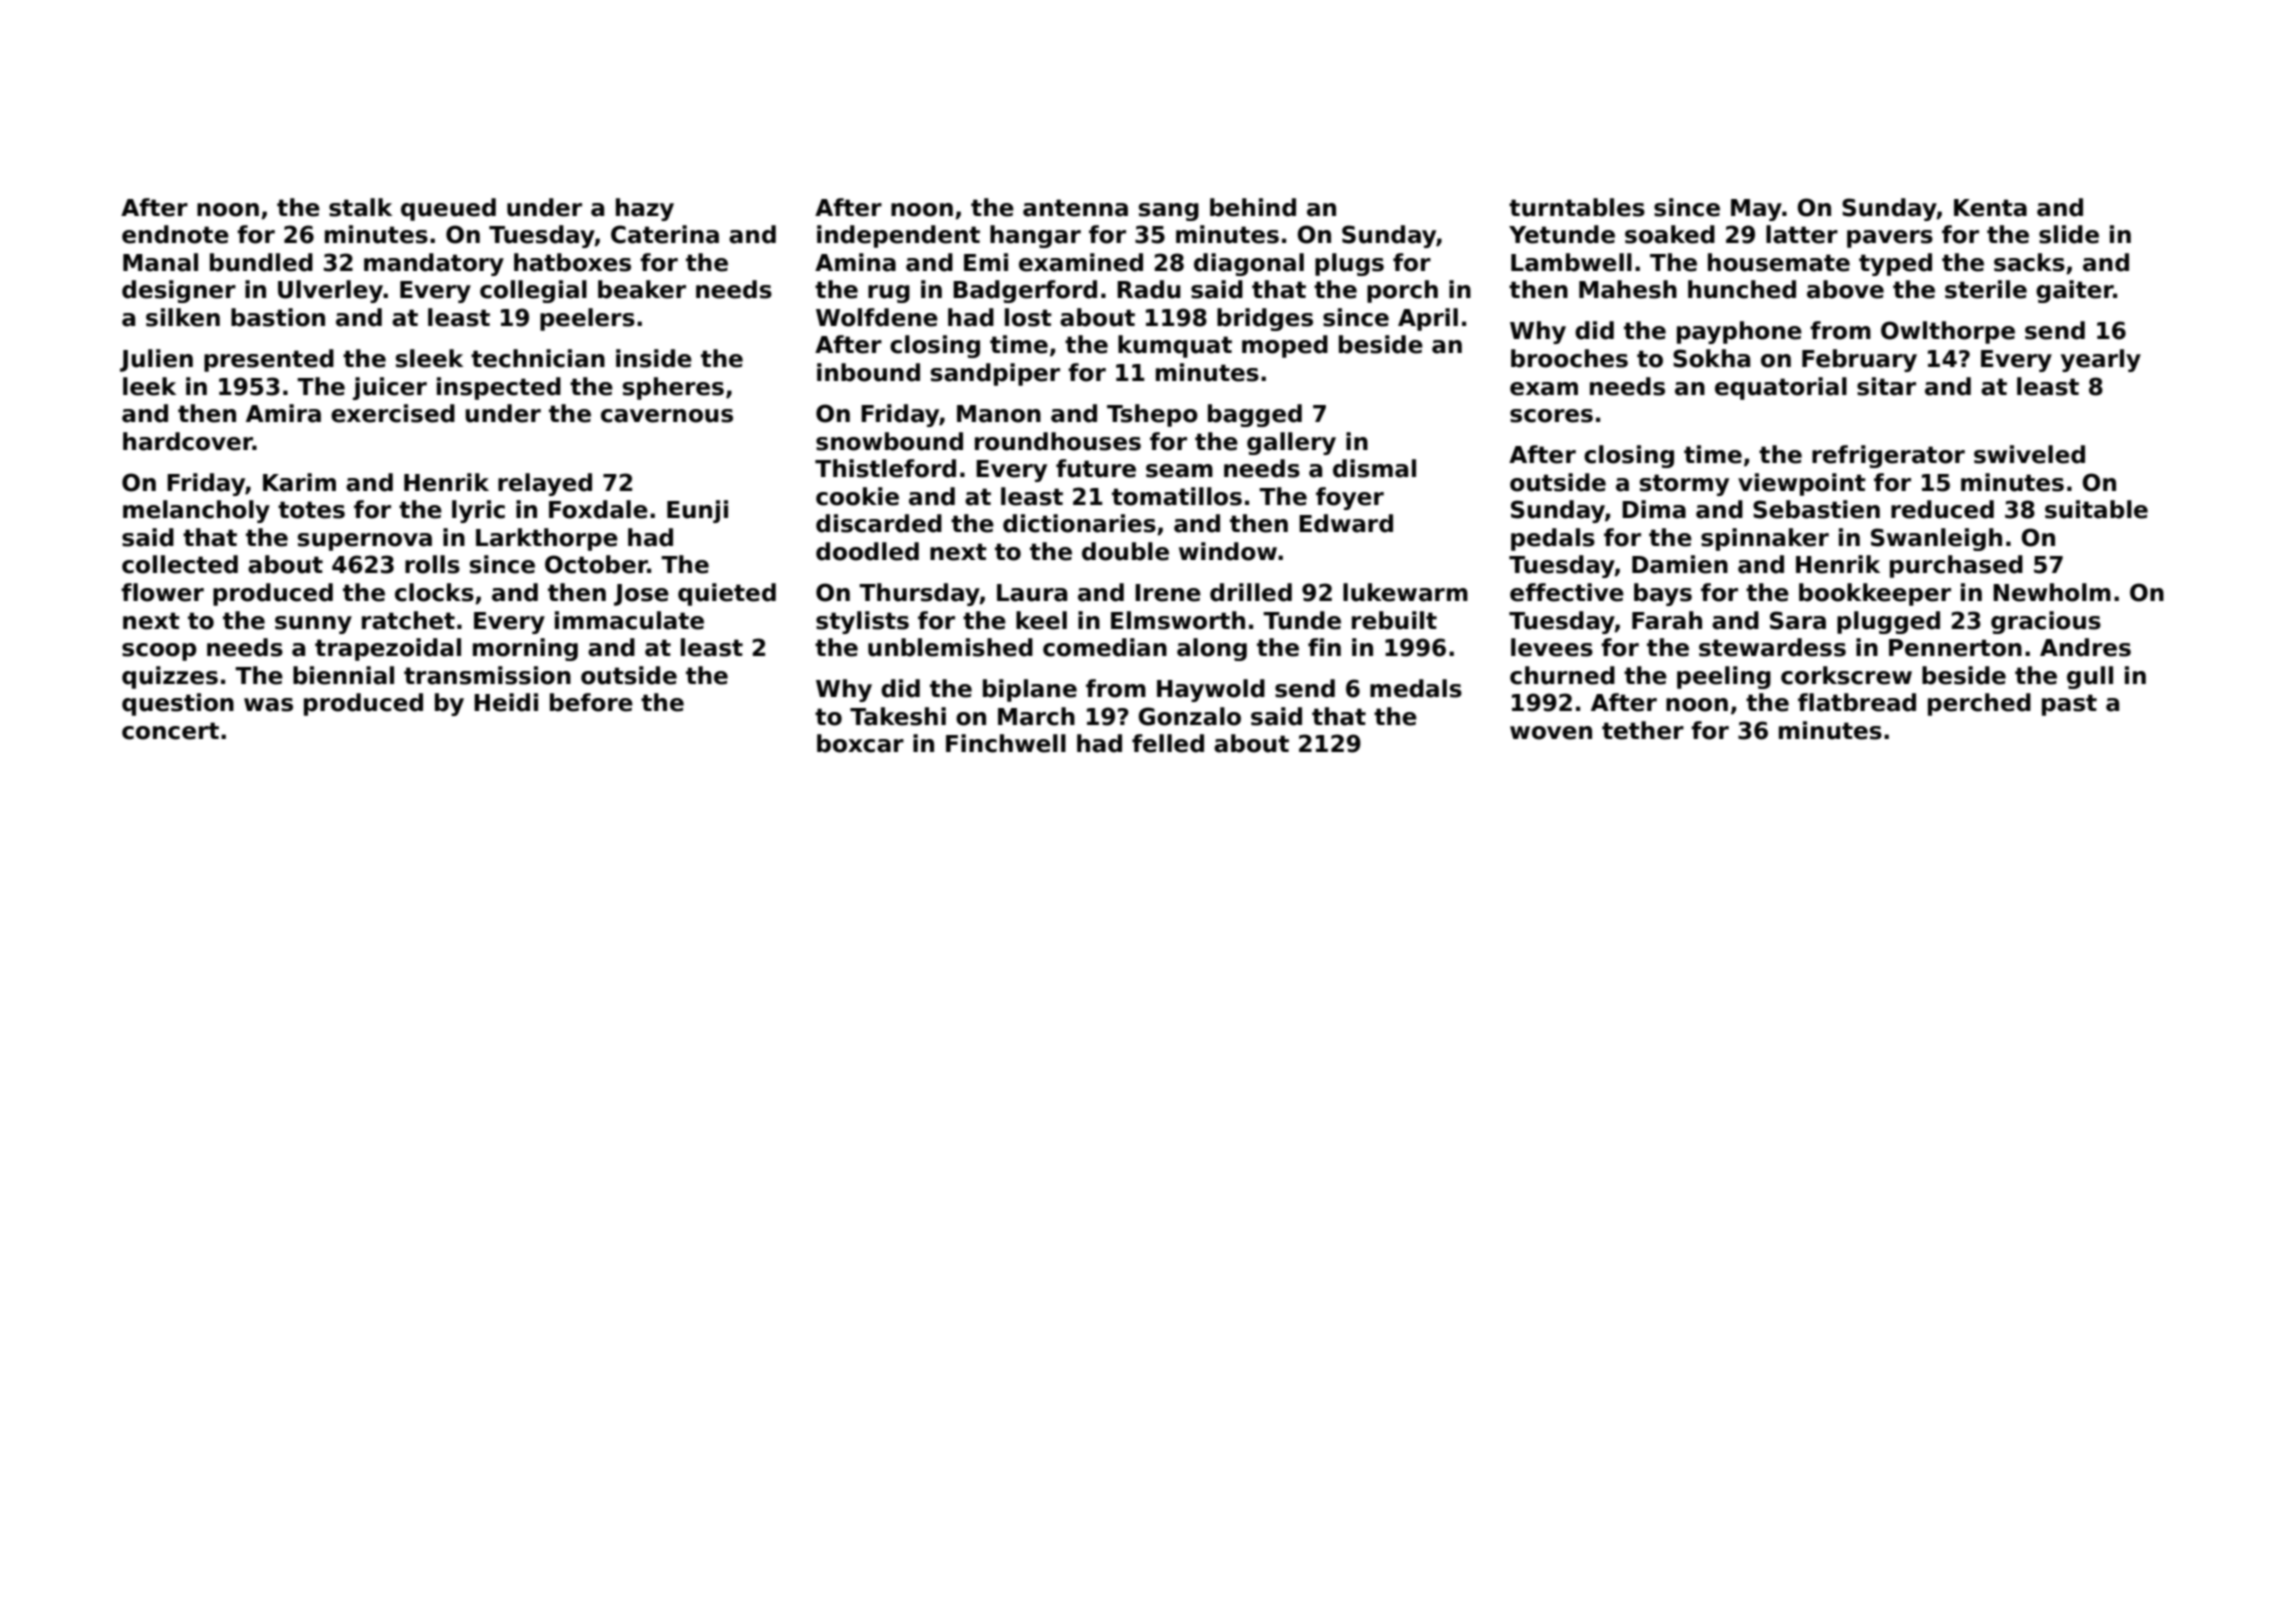 This screenshot has width=2292, height=1620. I want to click on Owlthorpe, so click(1948, 332).
